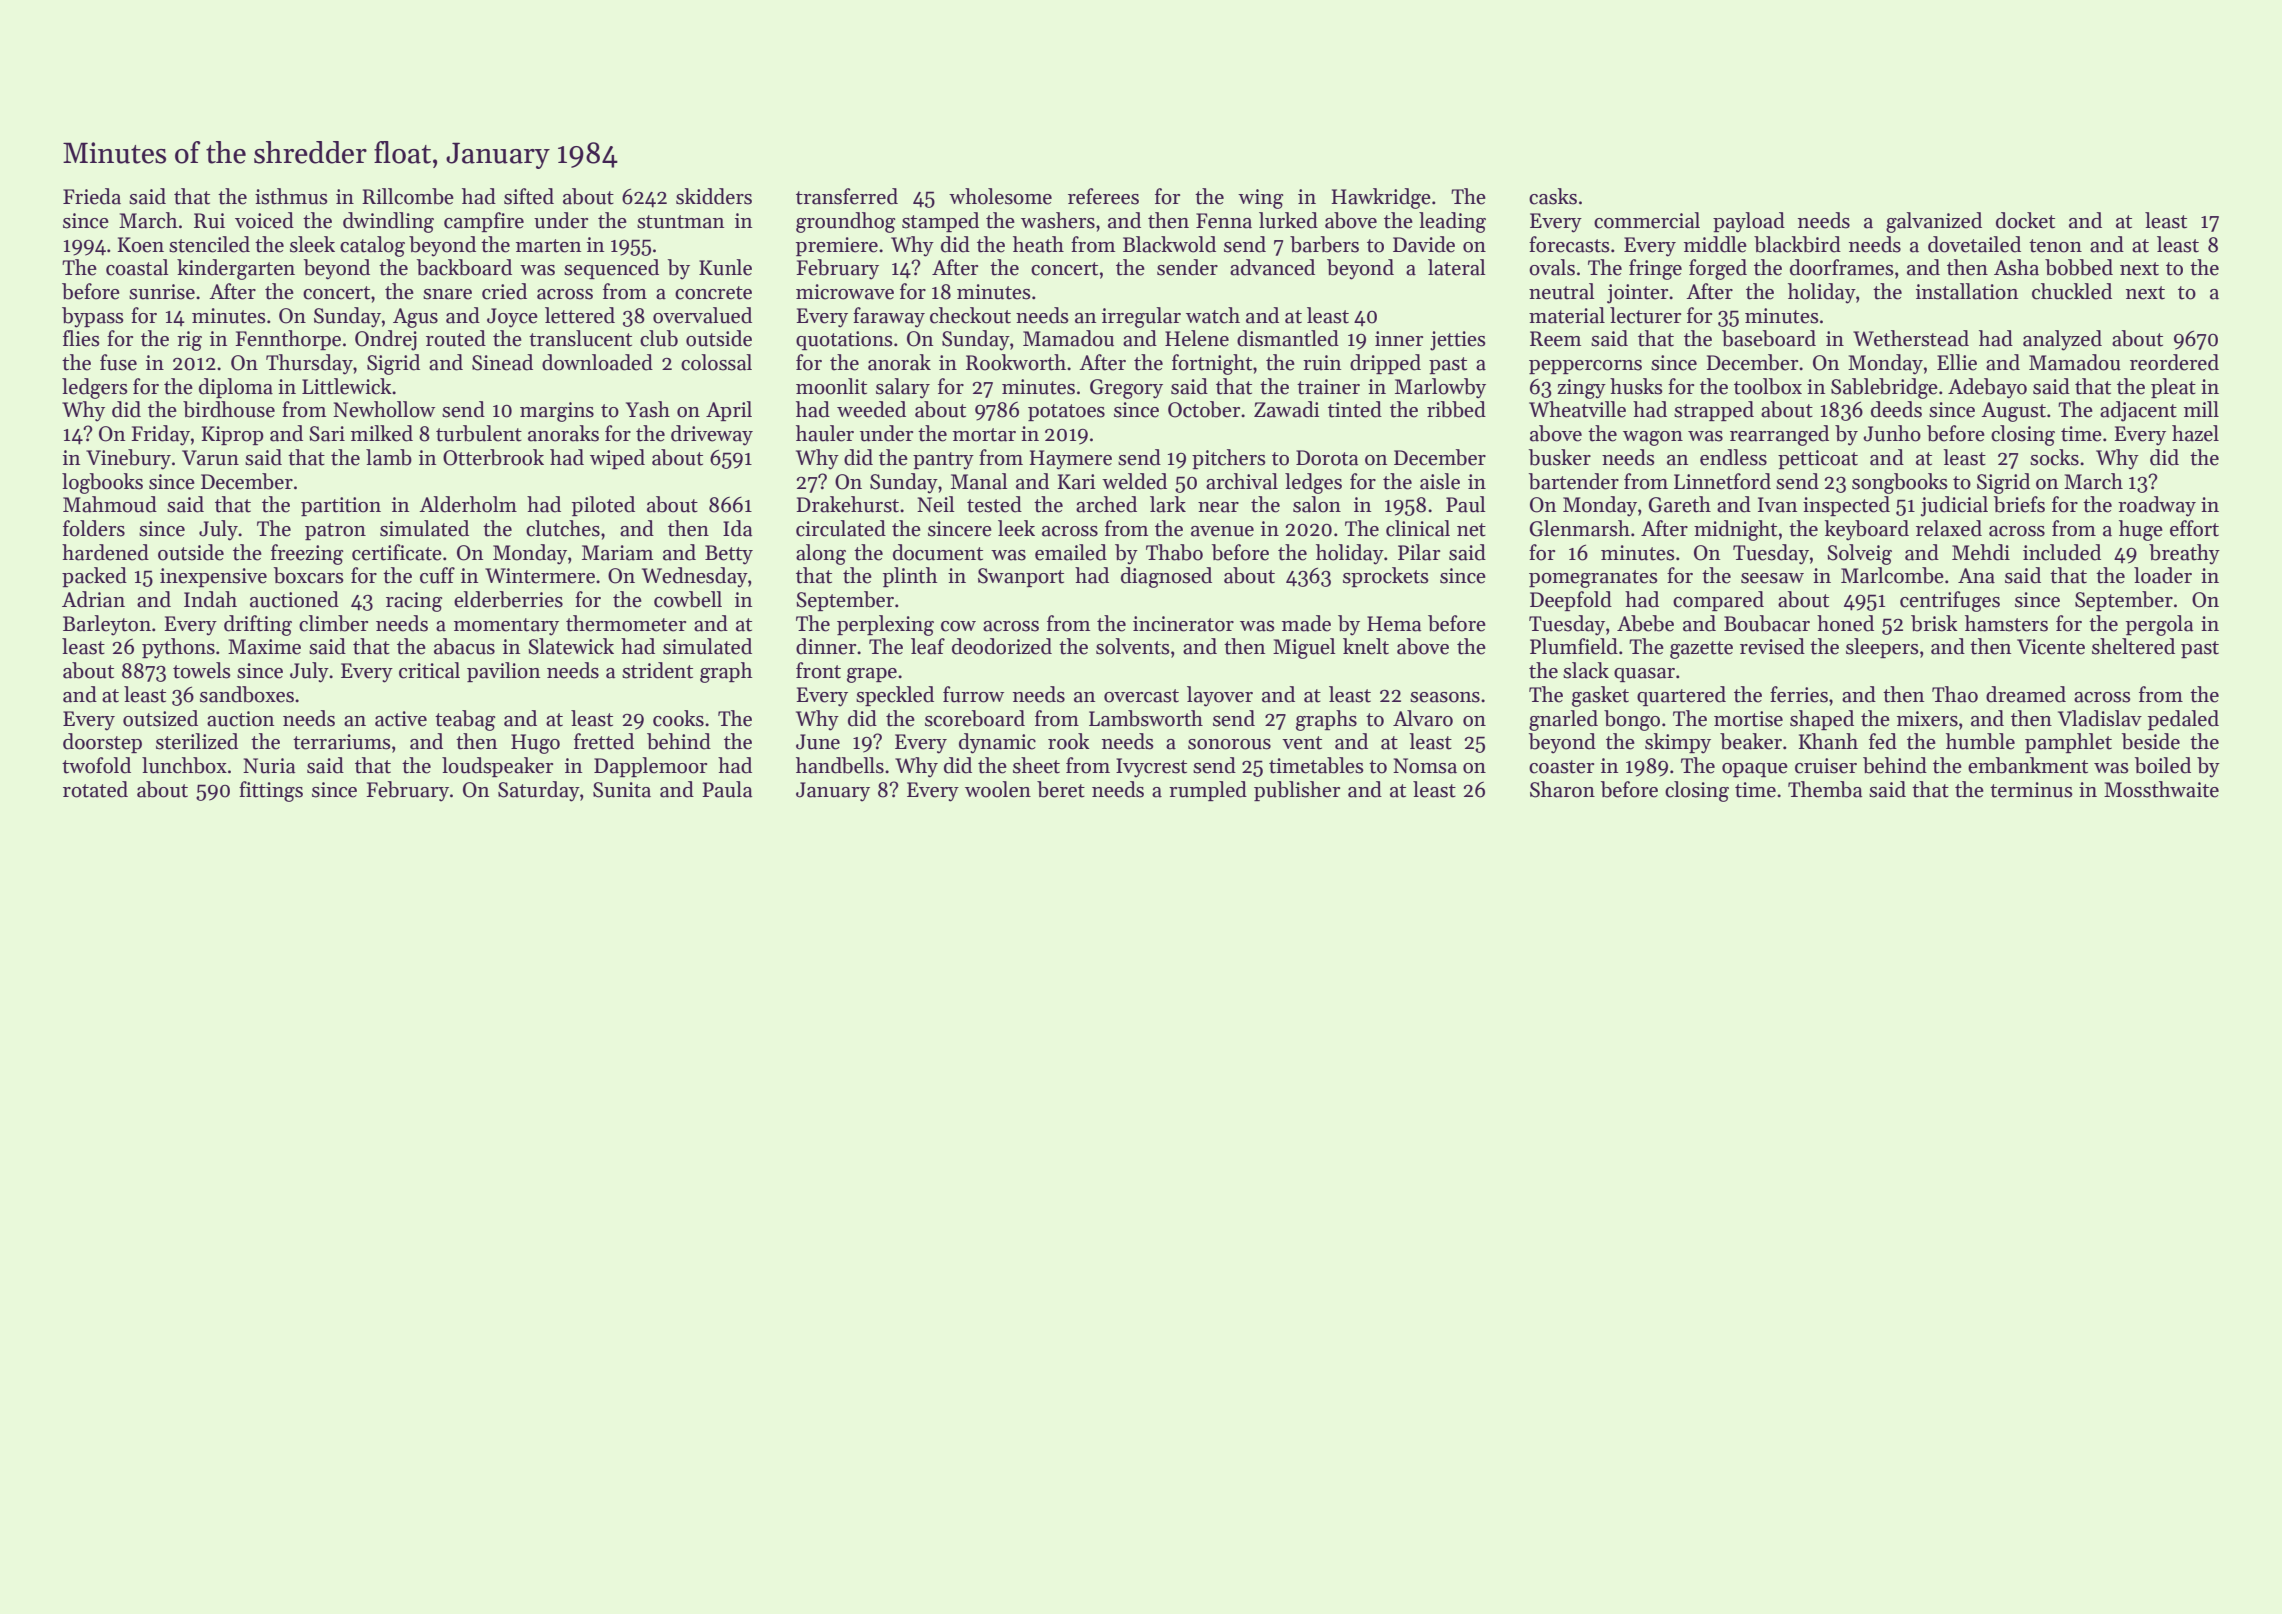  What do you see at coordinates (1553, 196) in the screenshot?
I see `casks` at bounding box center [1553, 196].
